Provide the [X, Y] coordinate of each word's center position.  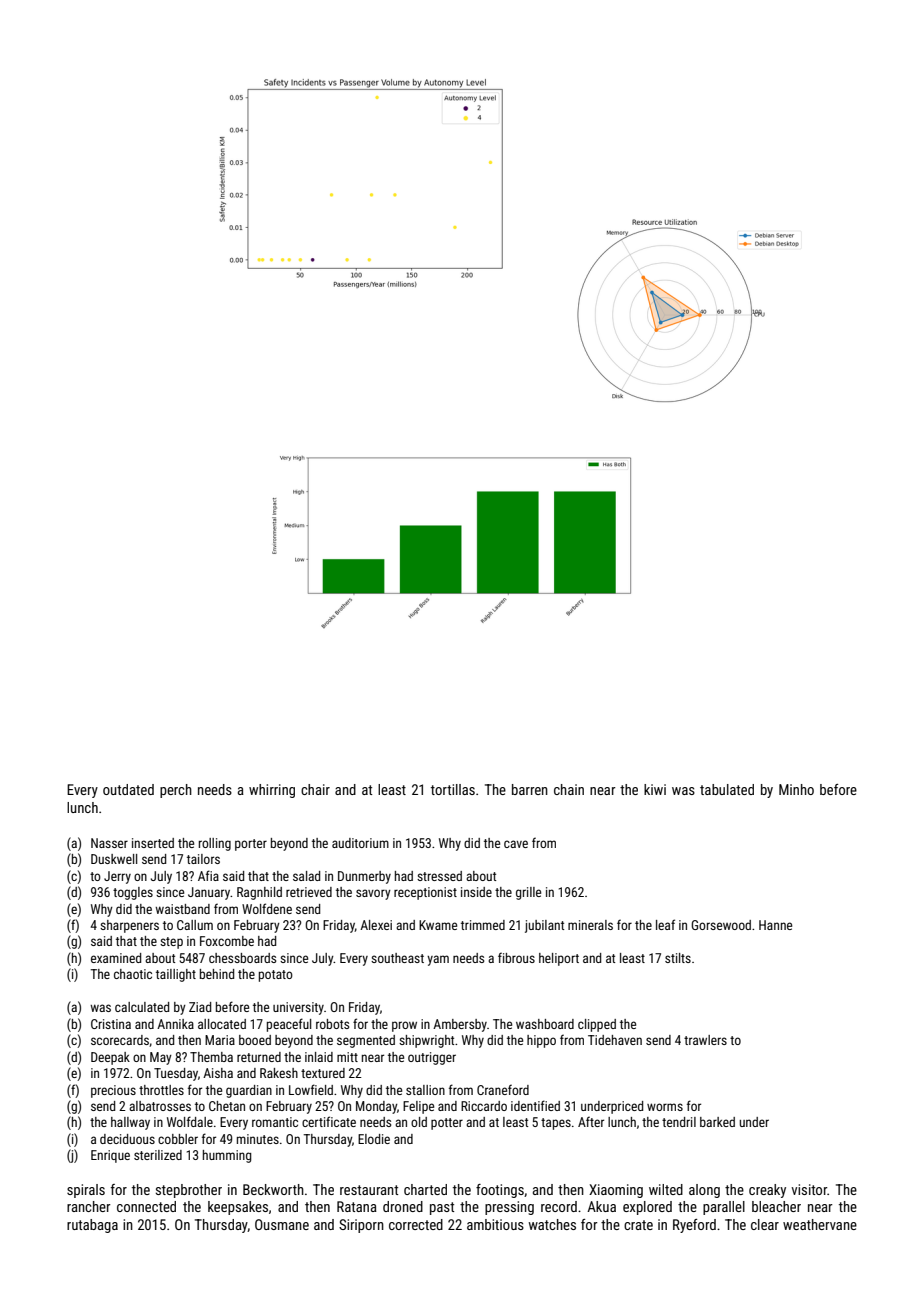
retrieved [309, 892]
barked [717, 1122]
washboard [545, 1024]
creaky [767, 1191]
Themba [211, 1057]
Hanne [775, 925]
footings [500, 1191]
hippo [541, 1041]
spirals [86, 1191]
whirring [272, 791]
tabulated [727, 789]
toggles [133, 893]
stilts [678, 958]
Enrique [110, 1156]
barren [530, 789]
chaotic [133, 974]
